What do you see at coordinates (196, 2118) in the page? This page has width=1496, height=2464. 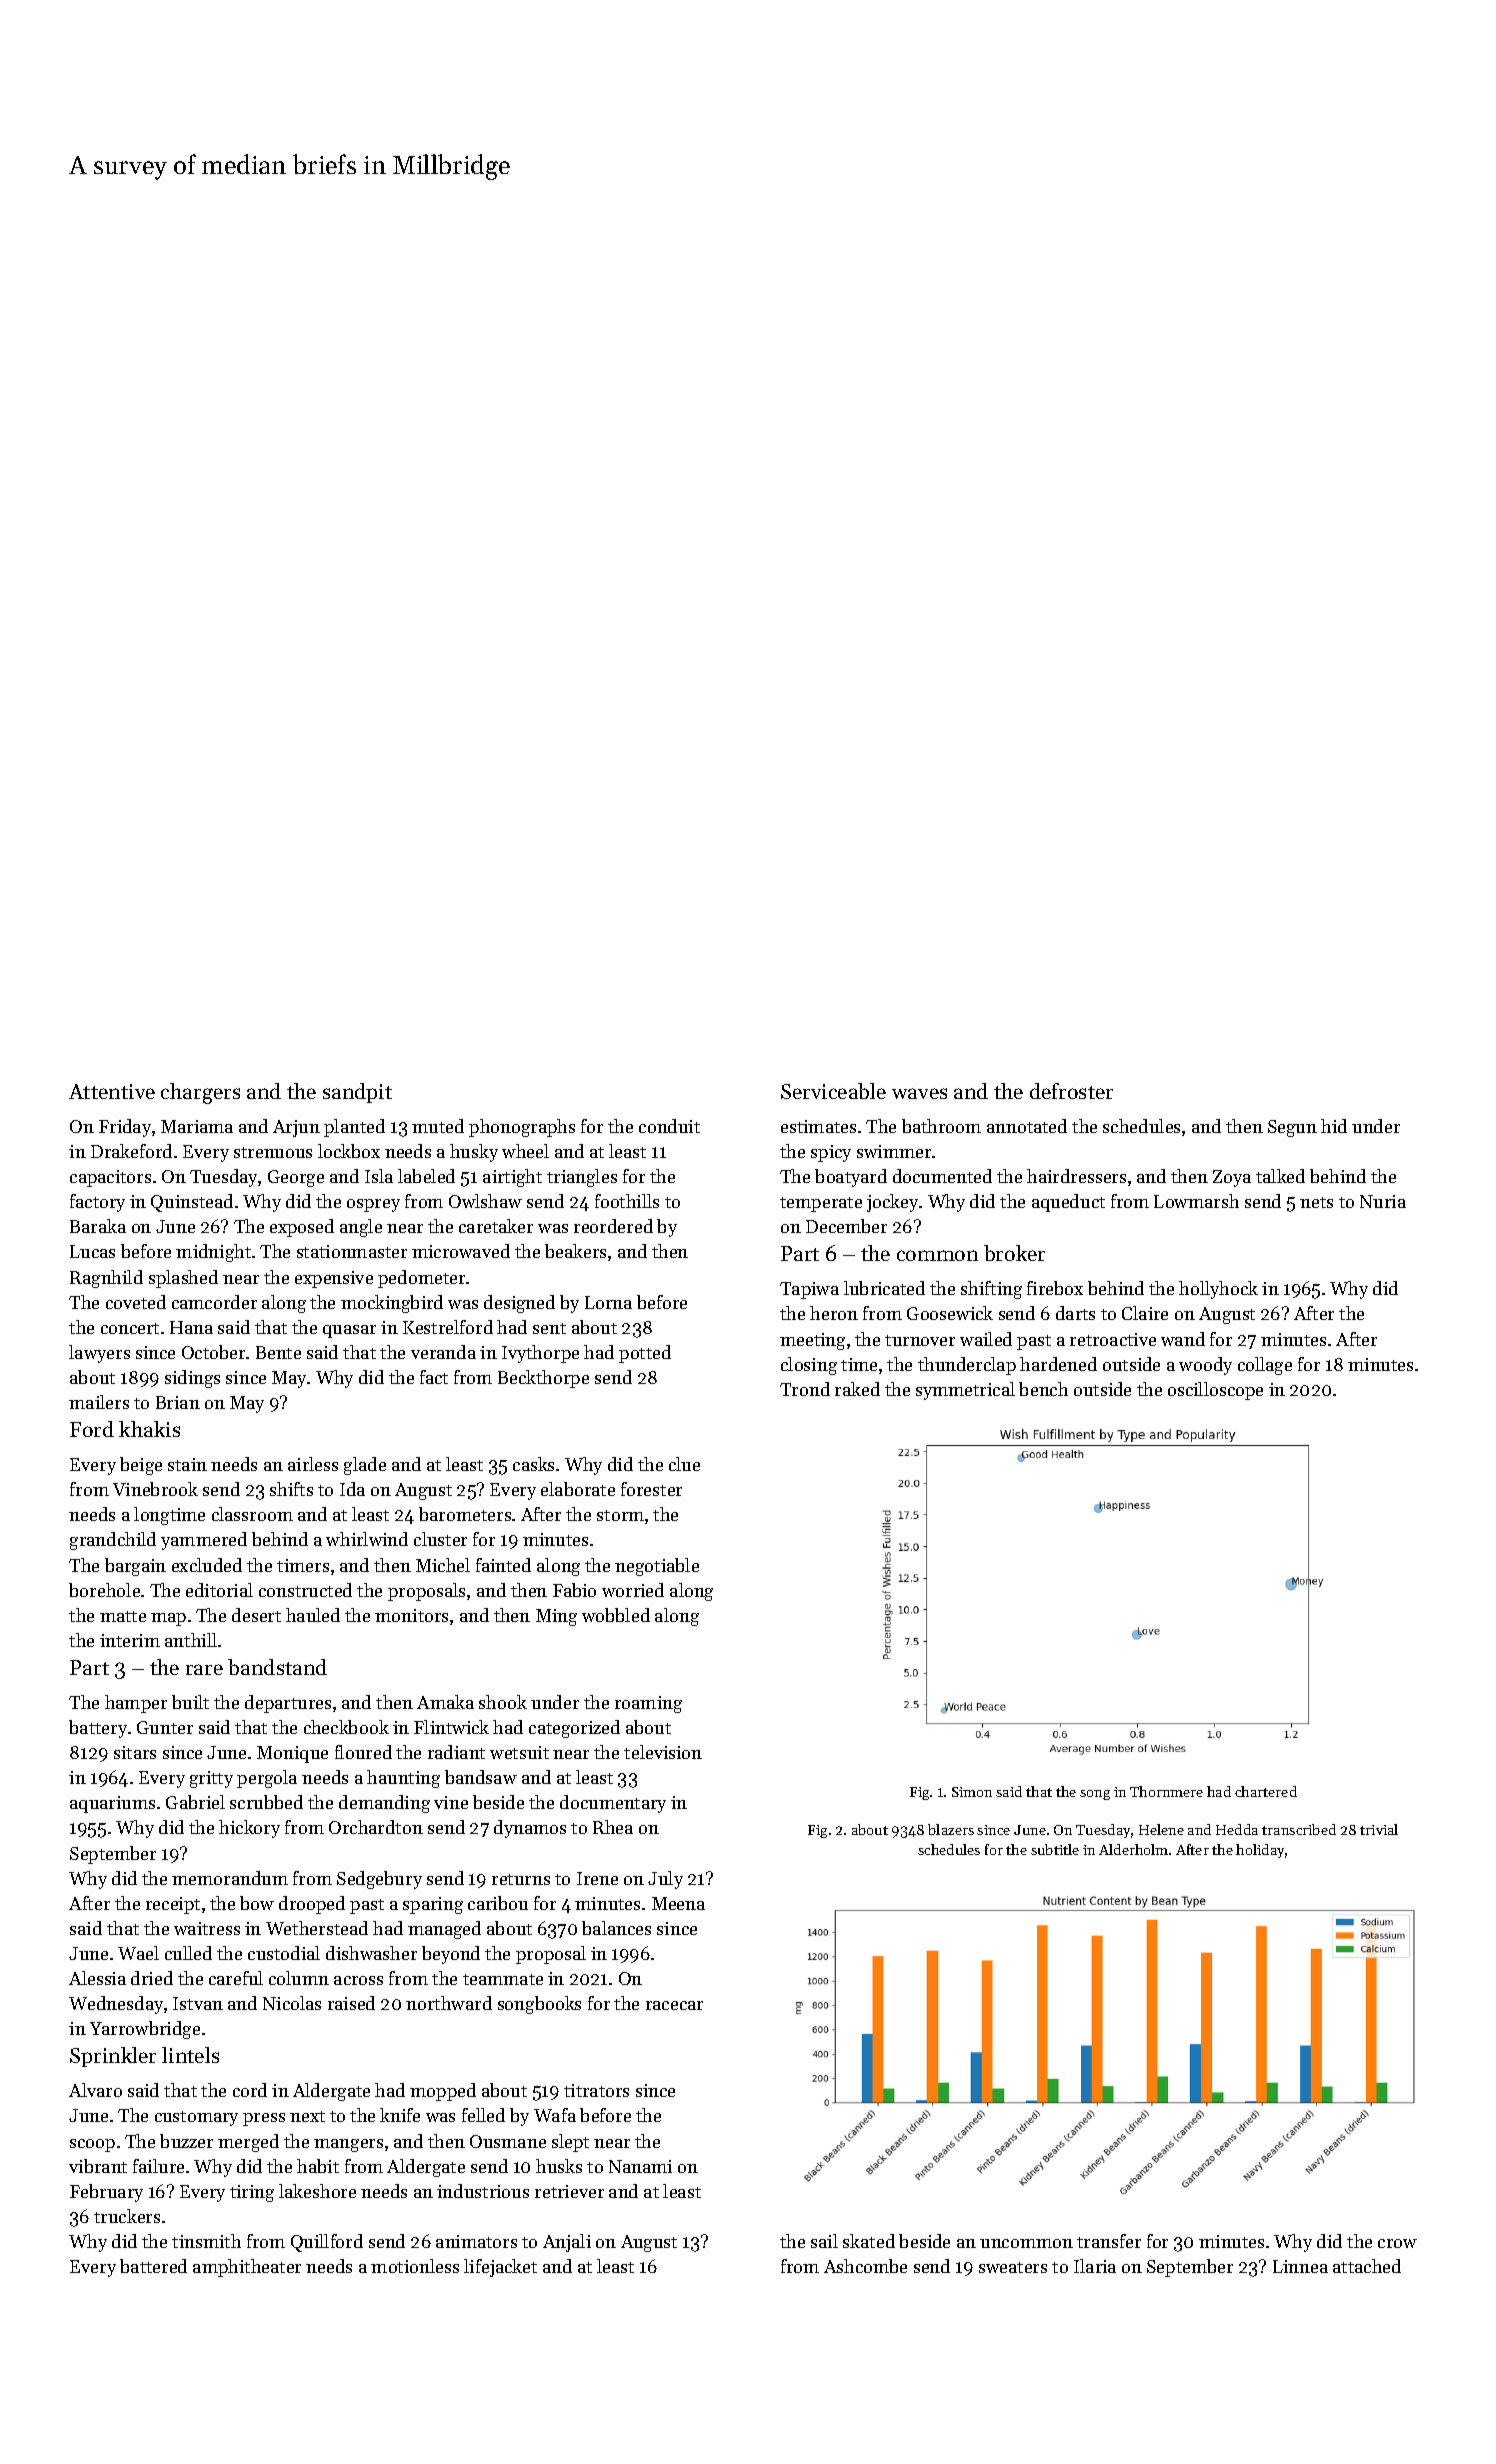 I see `customary` at bounding box center [196, 2118].
